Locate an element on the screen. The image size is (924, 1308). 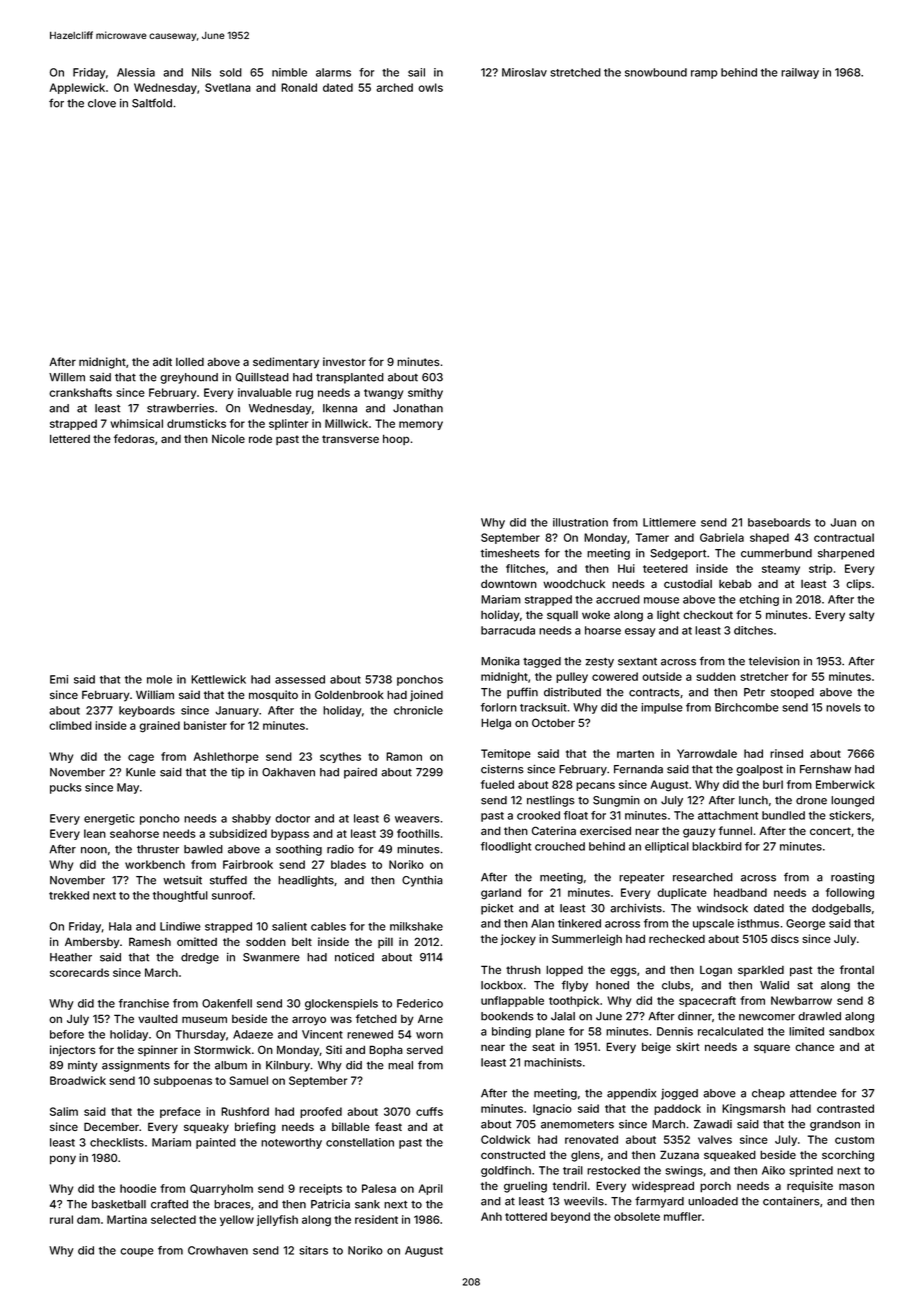
Kingsmarsh is located at coordinates (753, 1110).
